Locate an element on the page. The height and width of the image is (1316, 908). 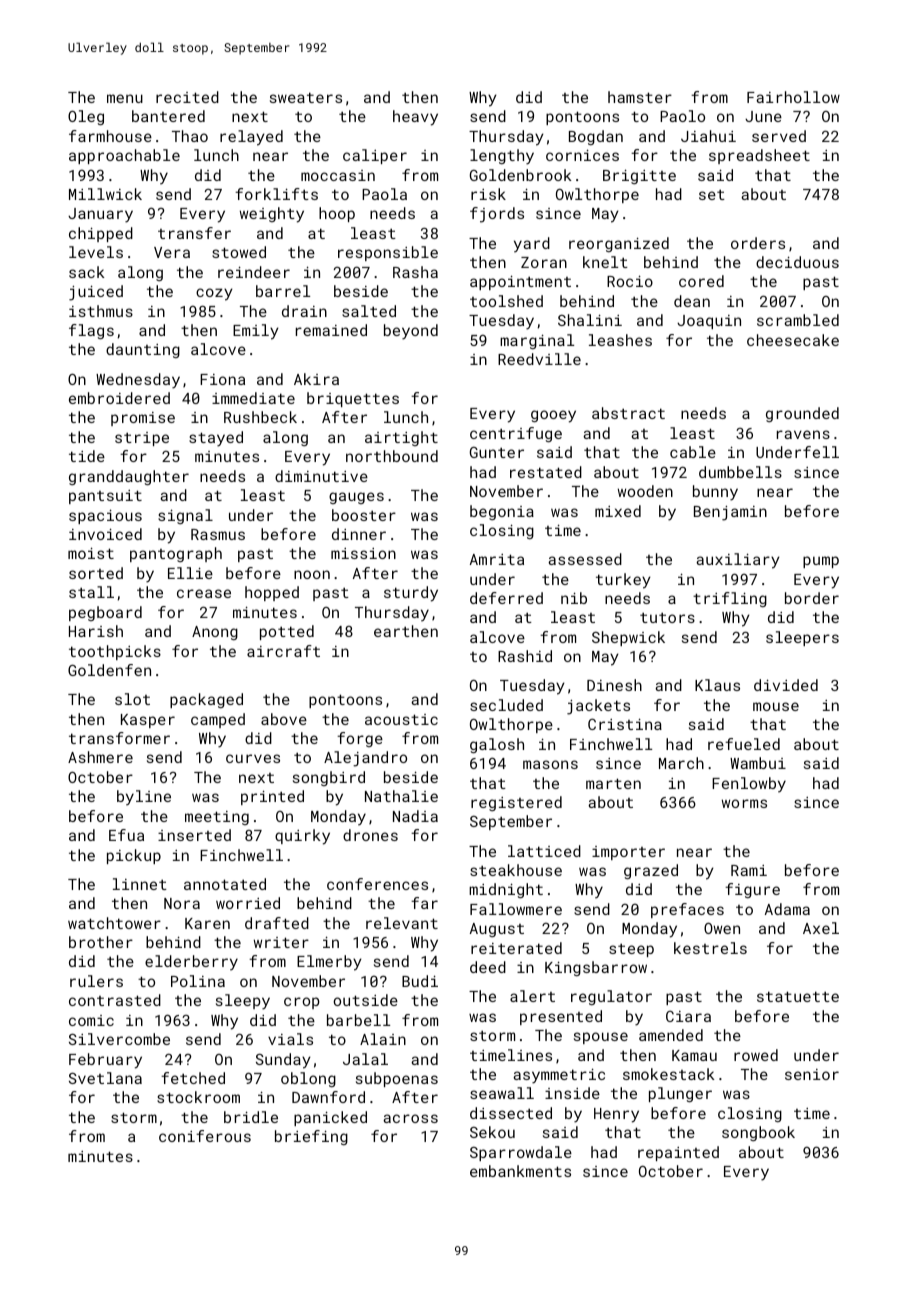
plunger is located at coordinates (680, 1094).
